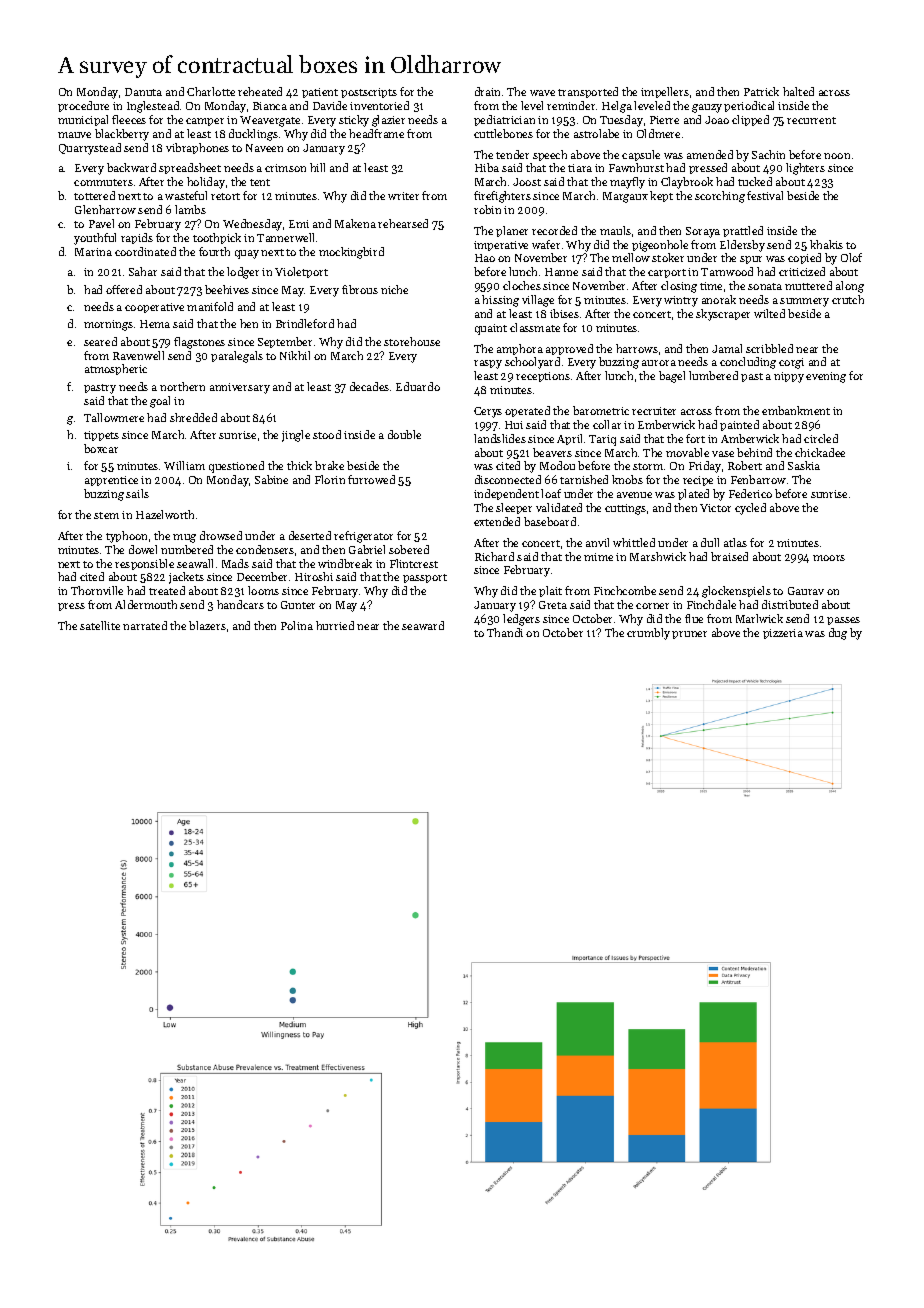 The image size is (924, 1308). I want to click on atlas, so click(735, 542).
